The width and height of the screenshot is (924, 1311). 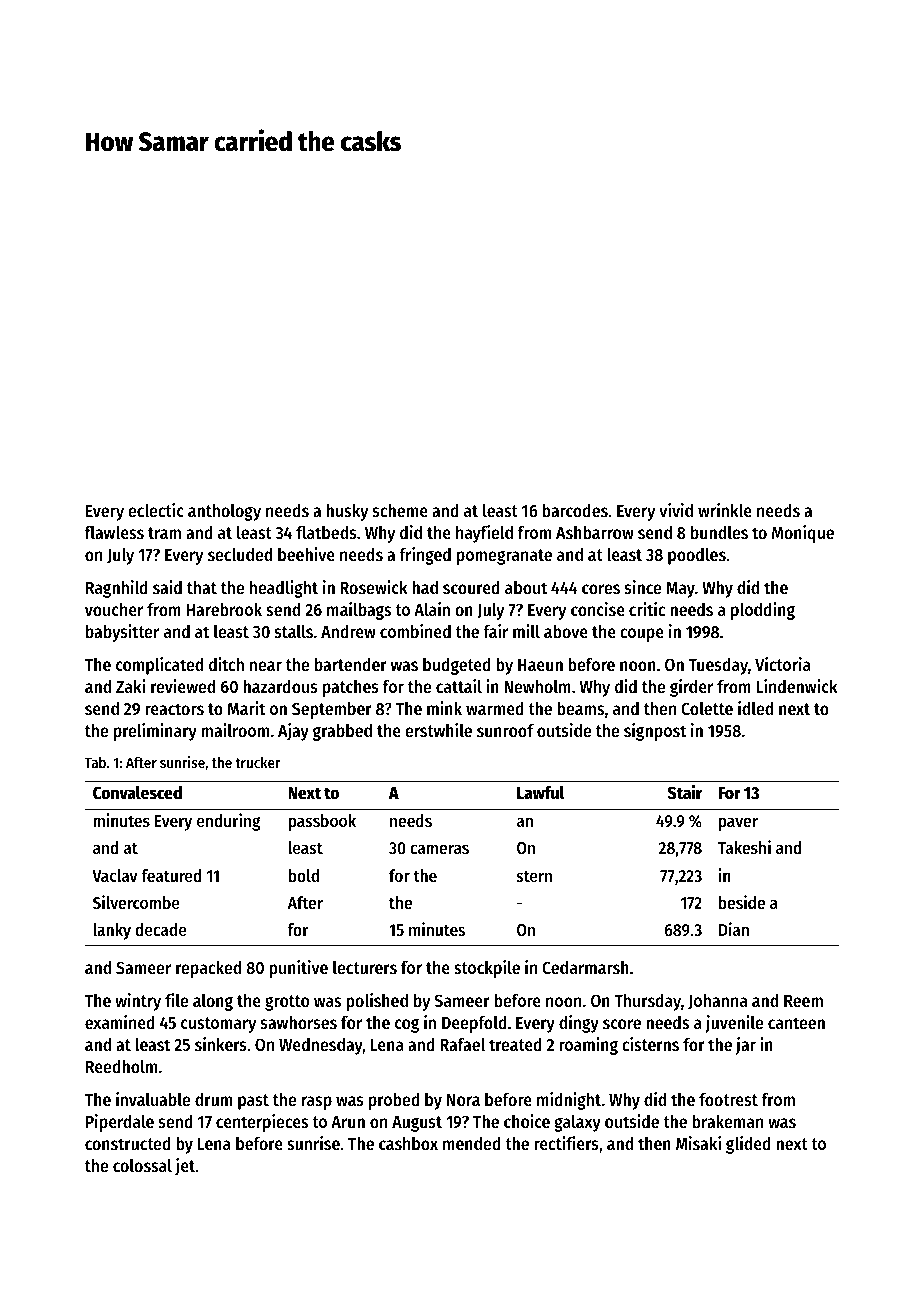 What do you see at coordinates (317, 1103) in the screenshot?
I see `rasp` at bounding box center [317, 1103].
